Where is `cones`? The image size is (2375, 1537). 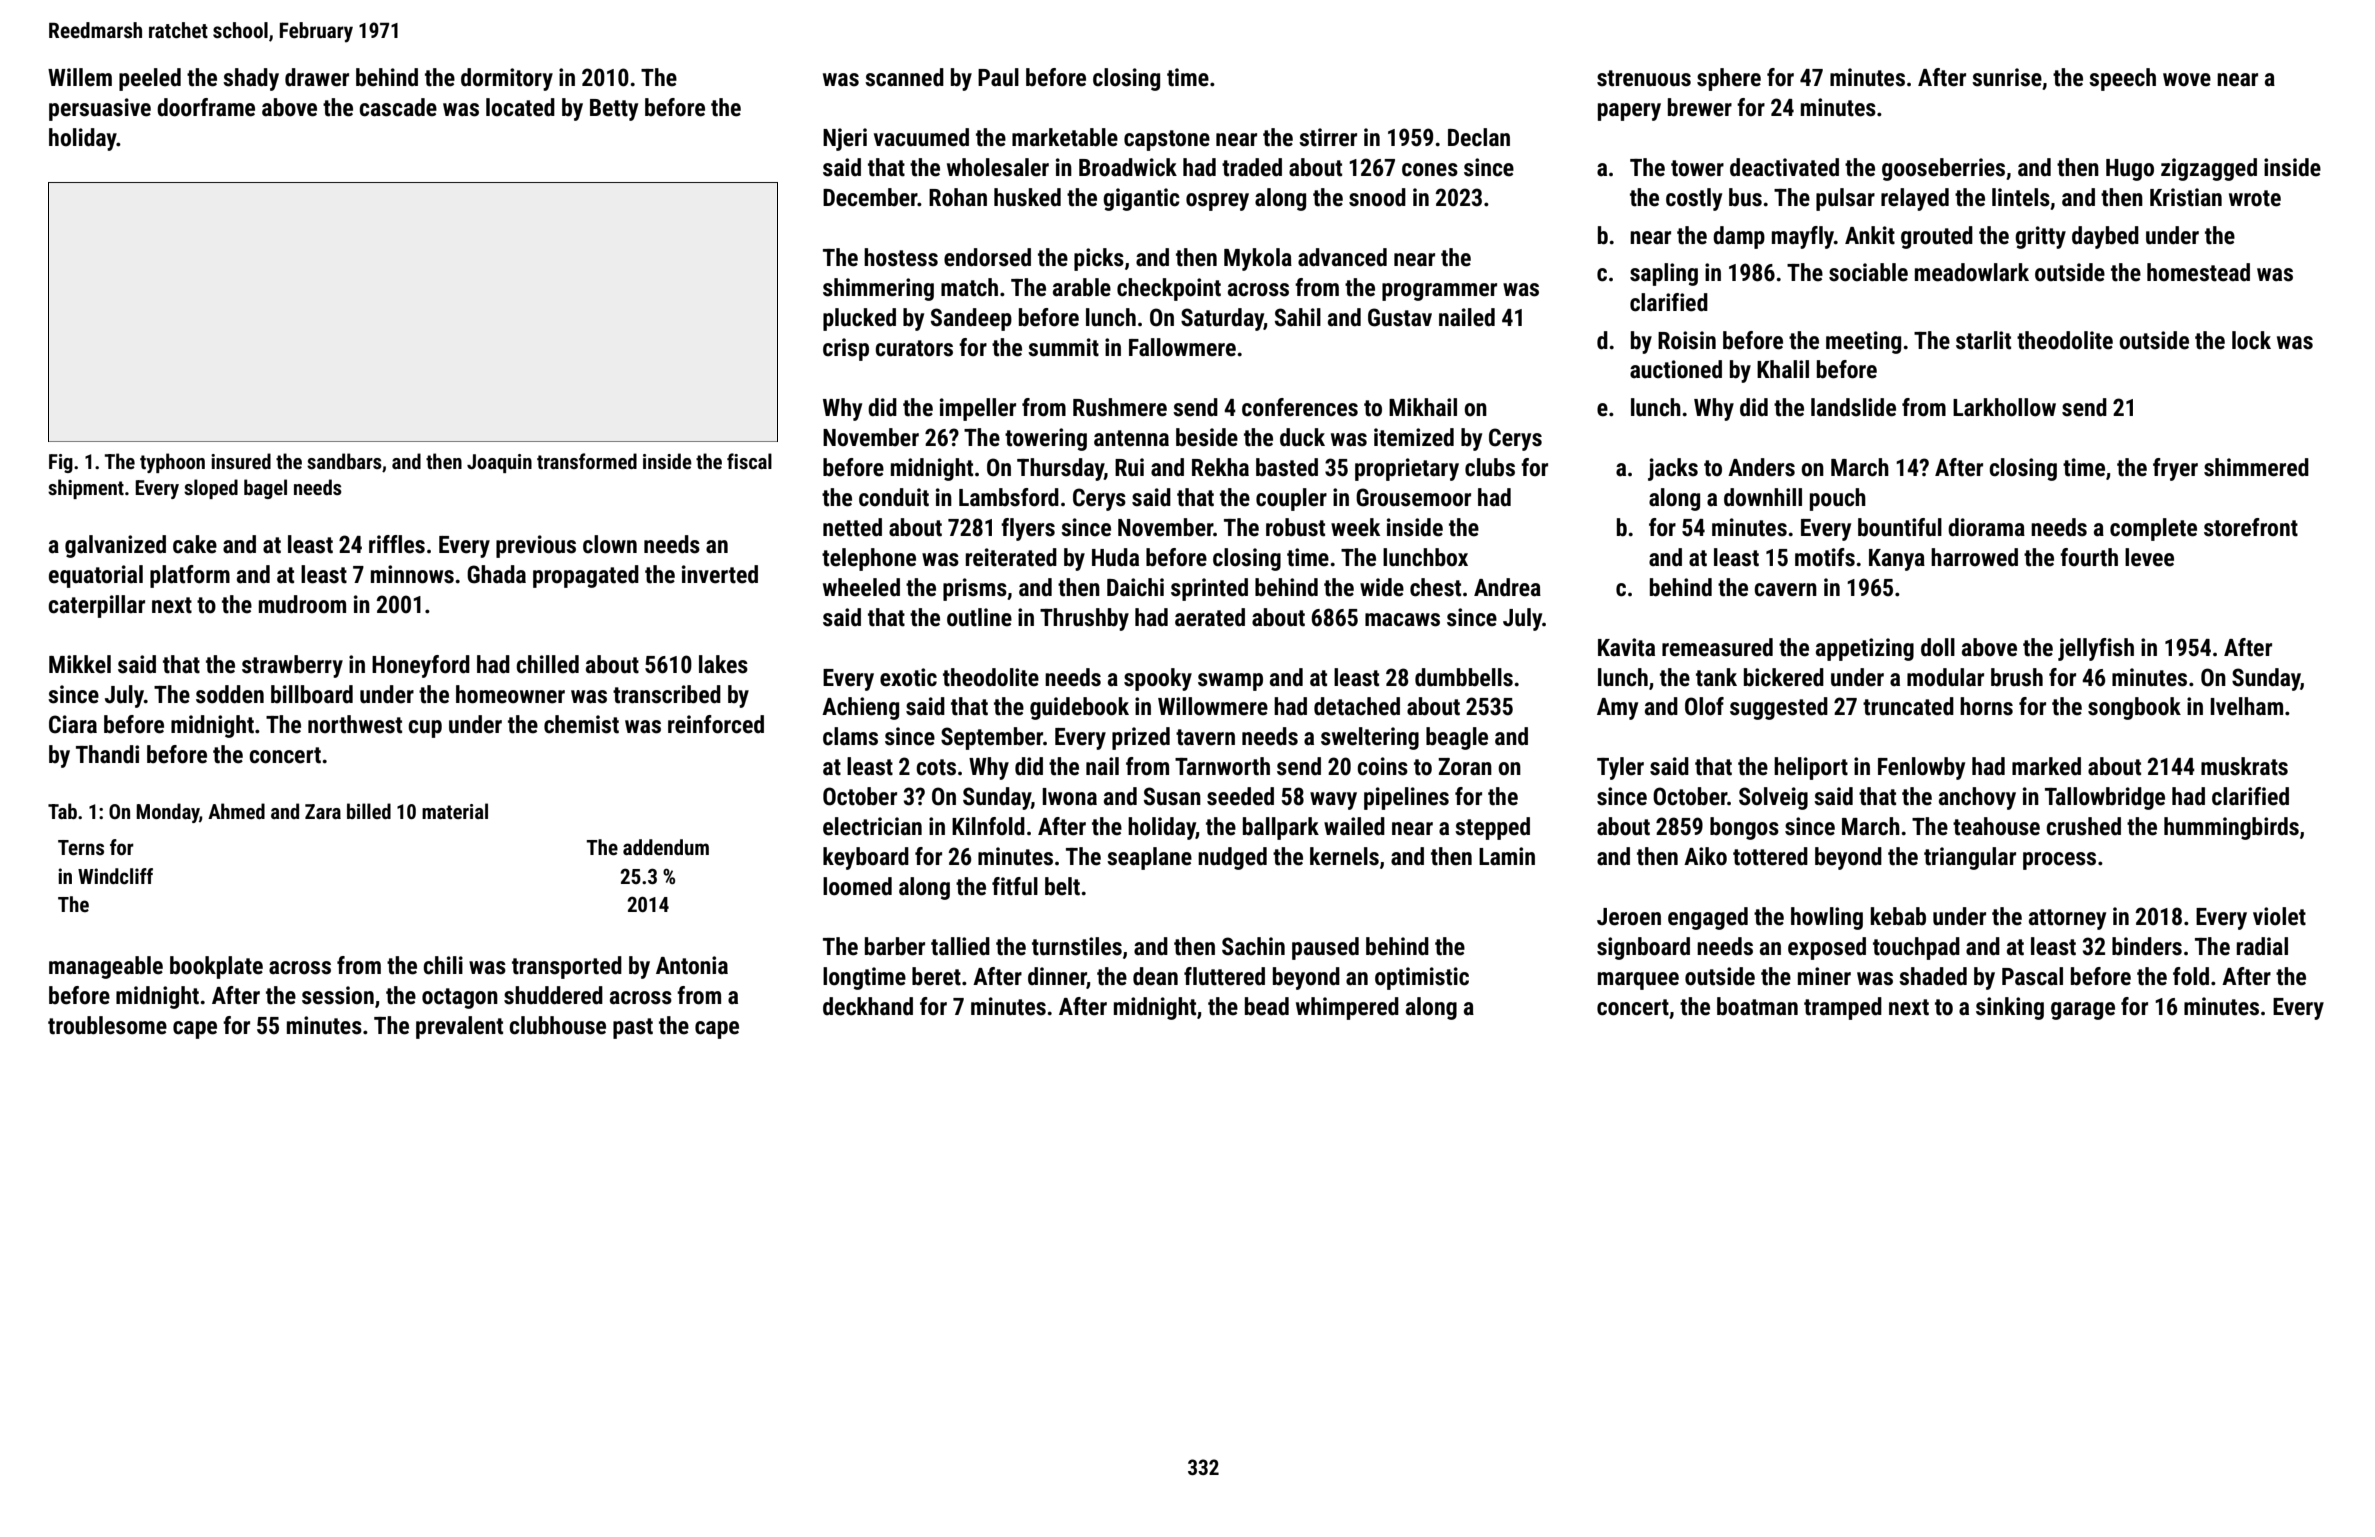 cones is located at coordinates (1430, 170).
